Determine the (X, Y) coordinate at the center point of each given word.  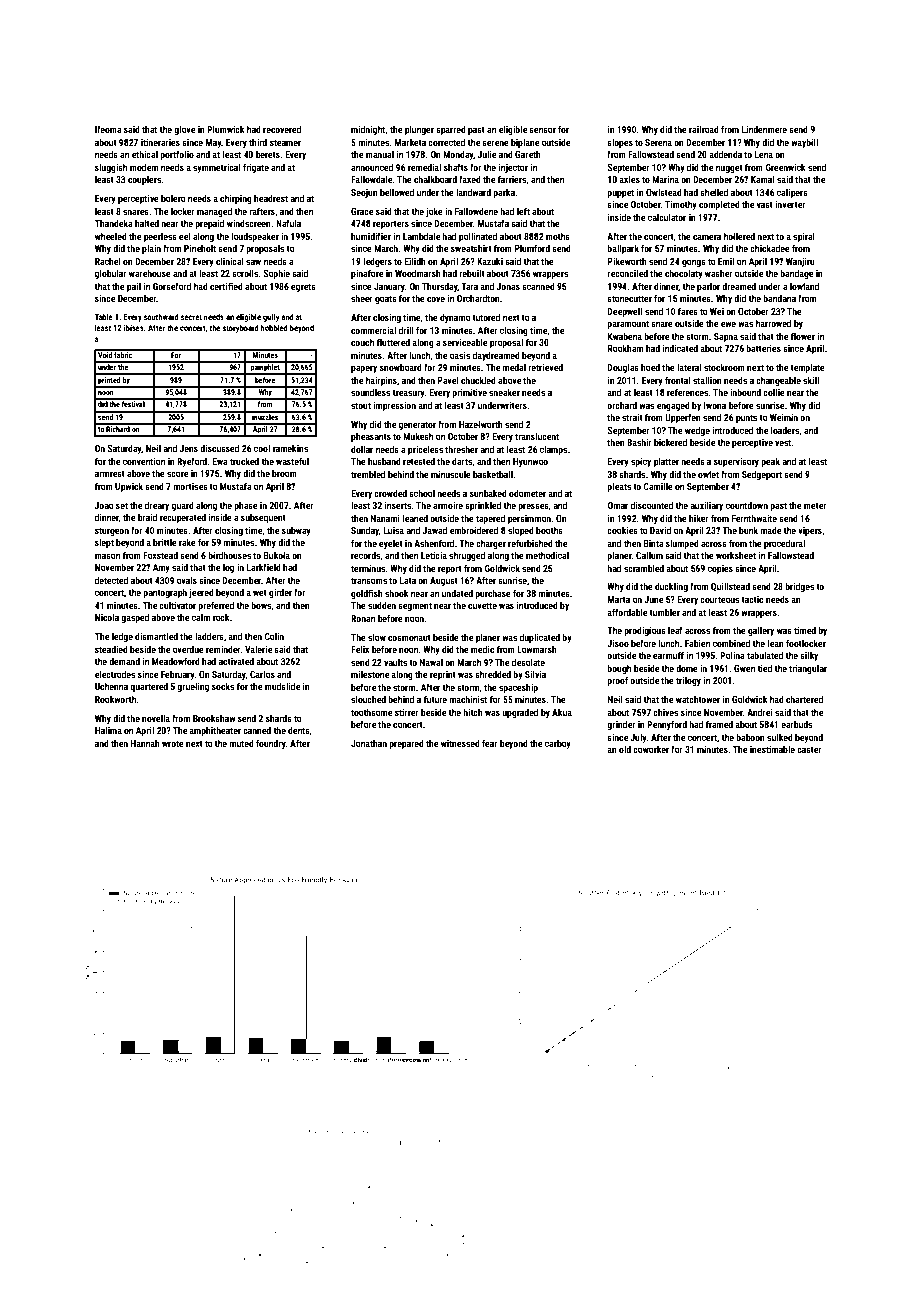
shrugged (467, 556)
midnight (368, 130)
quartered (149, 687)
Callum (649, 555)
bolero (173, 198)
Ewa (220, 461)
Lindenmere (764, 129)
